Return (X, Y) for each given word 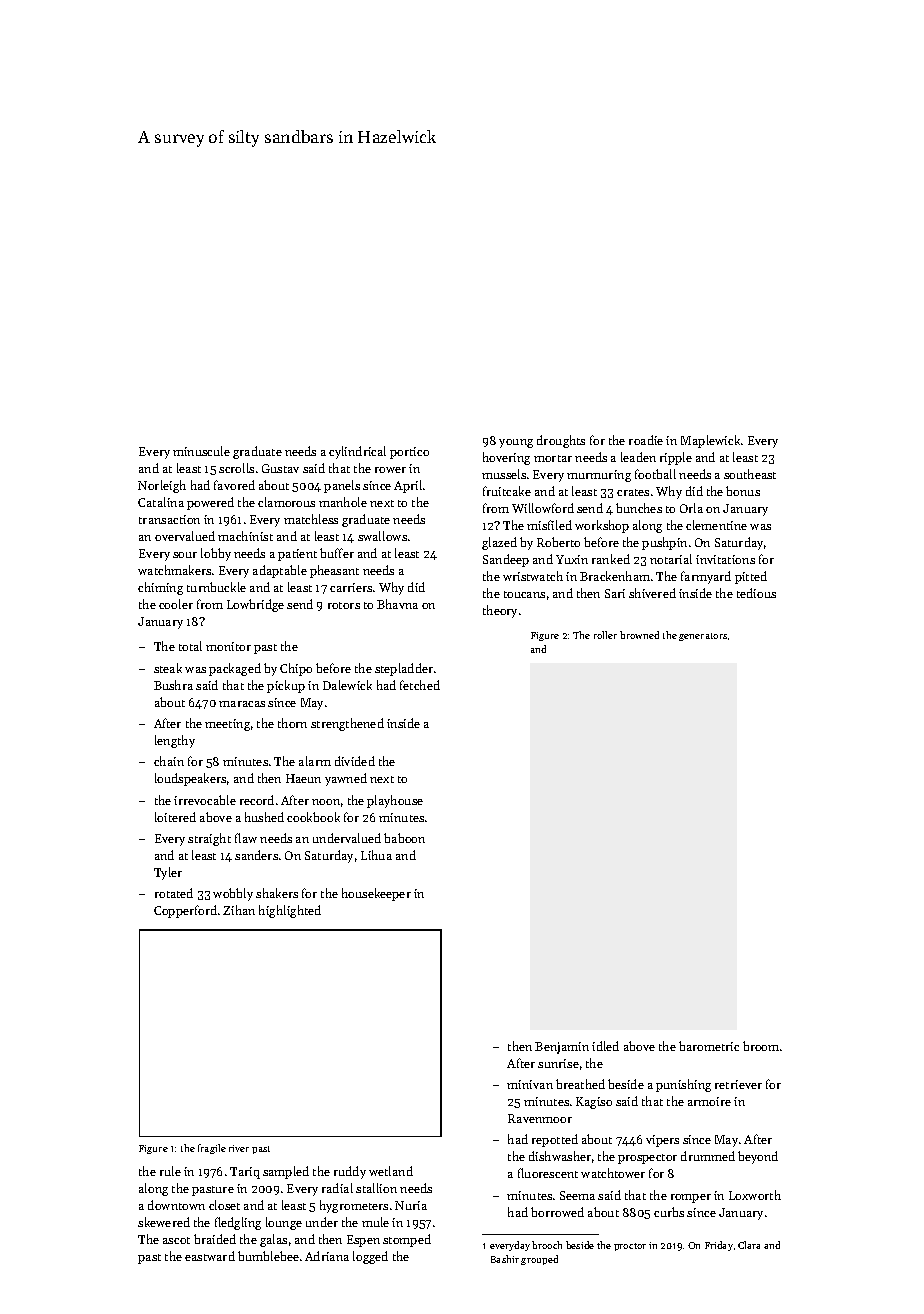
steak (168, 668)
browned (639, 635)
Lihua (376, 855)
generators (703, 637)
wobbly (233, 894)
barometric (709, 1046)
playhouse (395, 801)
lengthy (175, 741)
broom (761, 1046)
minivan (530, 1084)
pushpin (664, 543)
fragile (212, 1149)
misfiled (549, 525)
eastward (210, 1256)
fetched (420, 685)
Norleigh (162, 486)
